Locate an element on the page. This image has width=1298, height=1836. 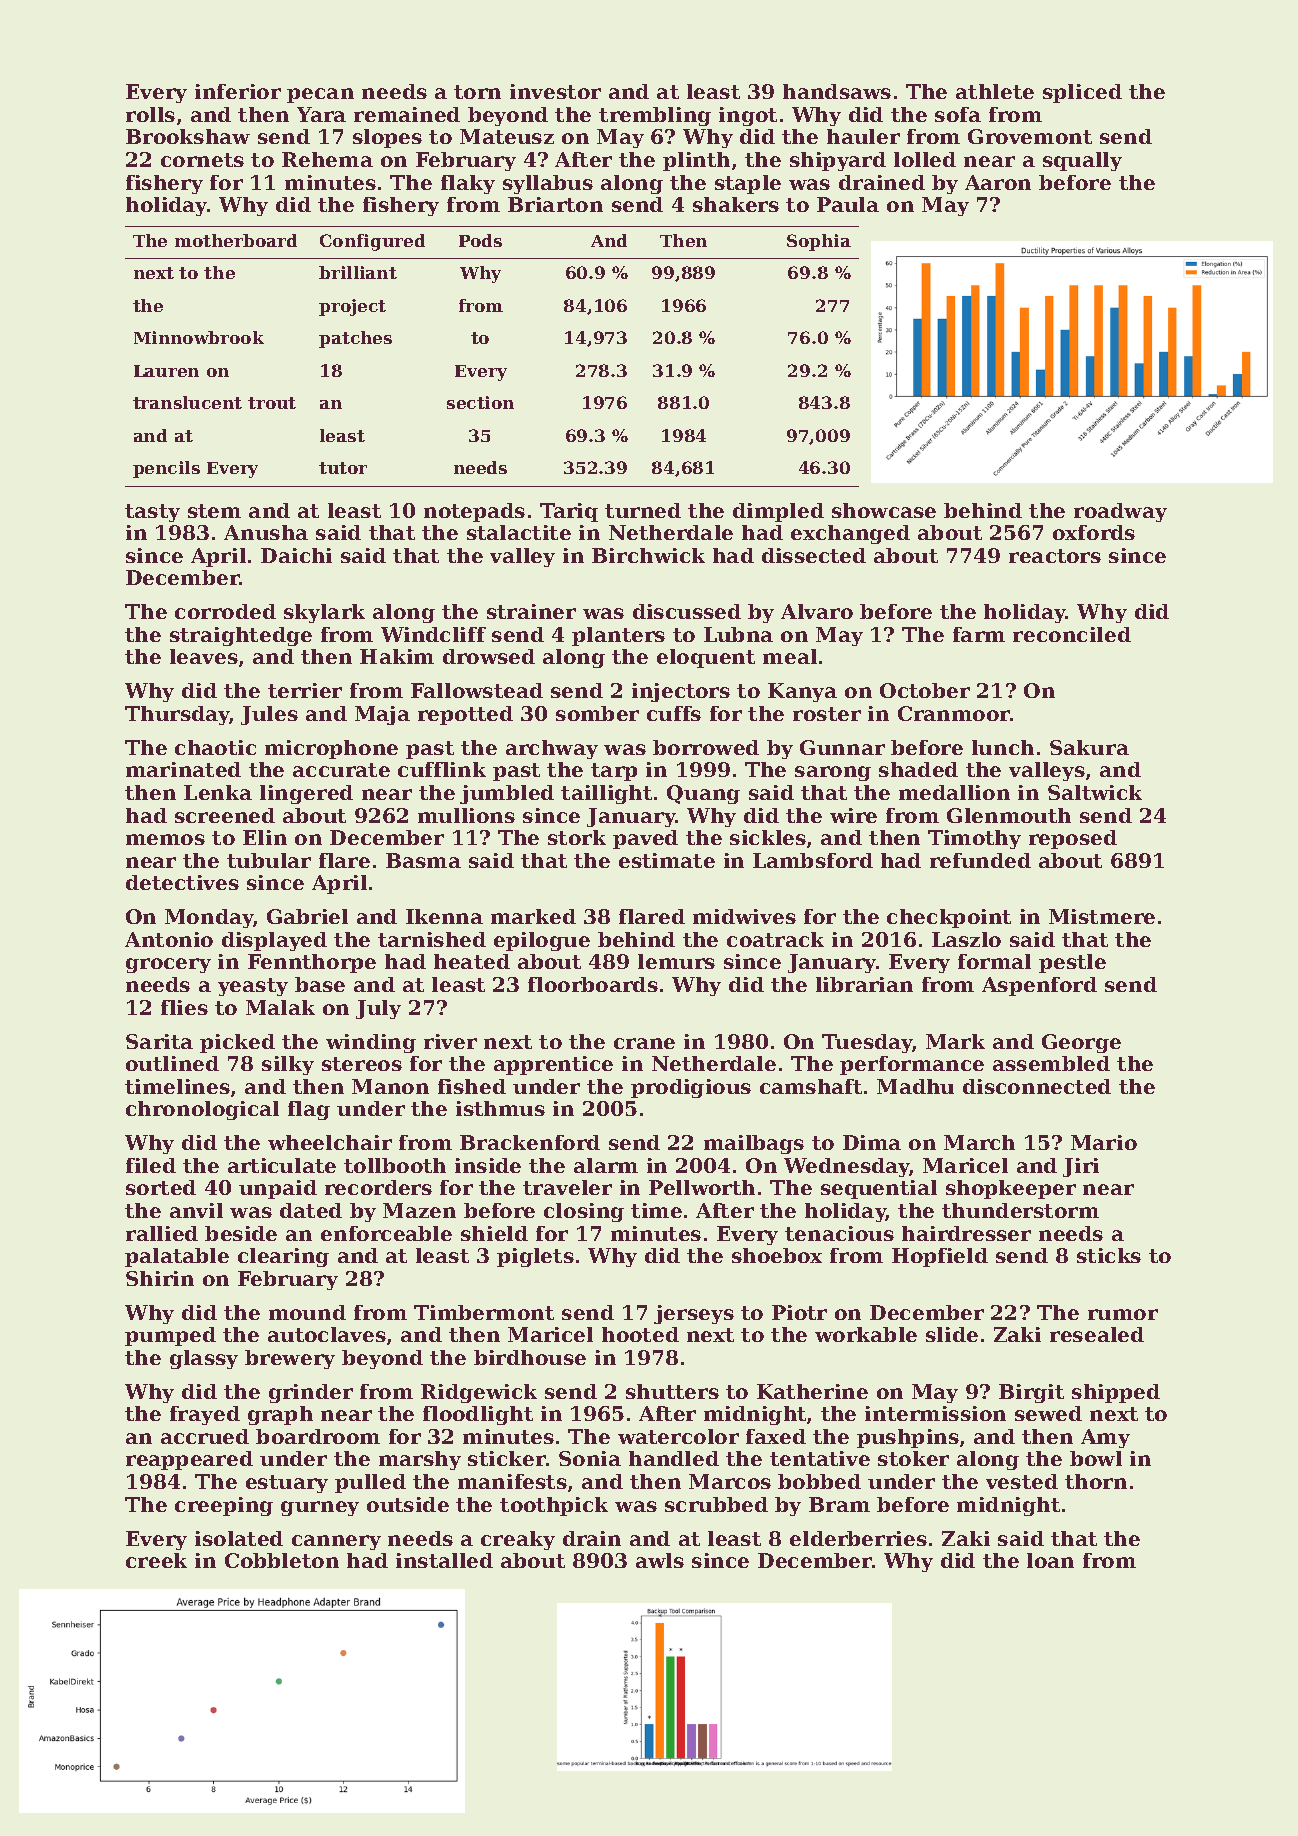
assembled is located at coordinates (1051, 1063).
